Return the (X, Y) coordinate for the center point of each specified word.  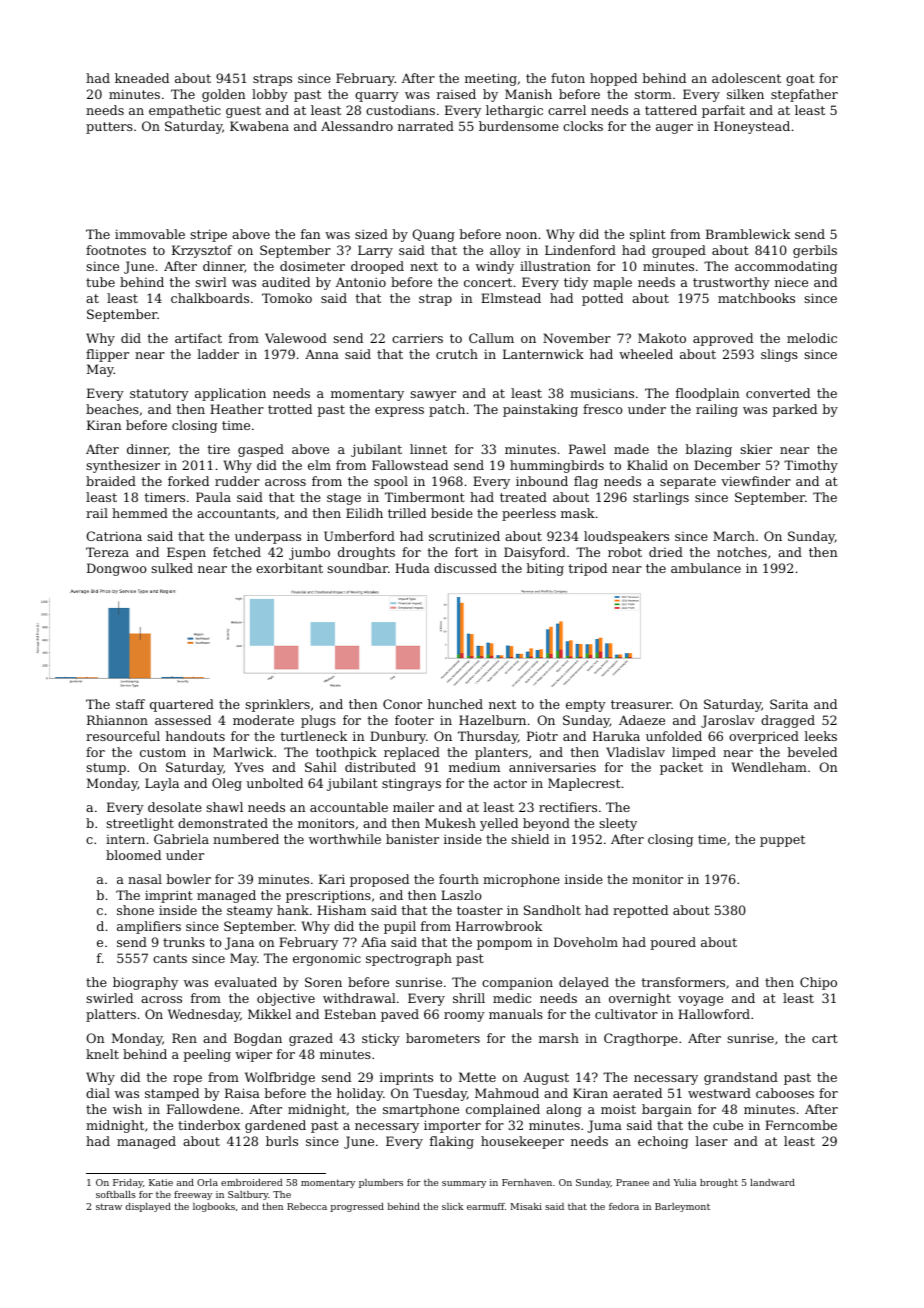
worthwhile (345, 839)
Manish (528, 94)
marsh (559, 1038)
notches (742, 552)
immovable (150, 234)
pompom (504, 945)
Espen (186, 553)
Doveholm (586, 942)
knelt (102, 1054)
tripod (588, 569)
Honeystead (752, 127)
